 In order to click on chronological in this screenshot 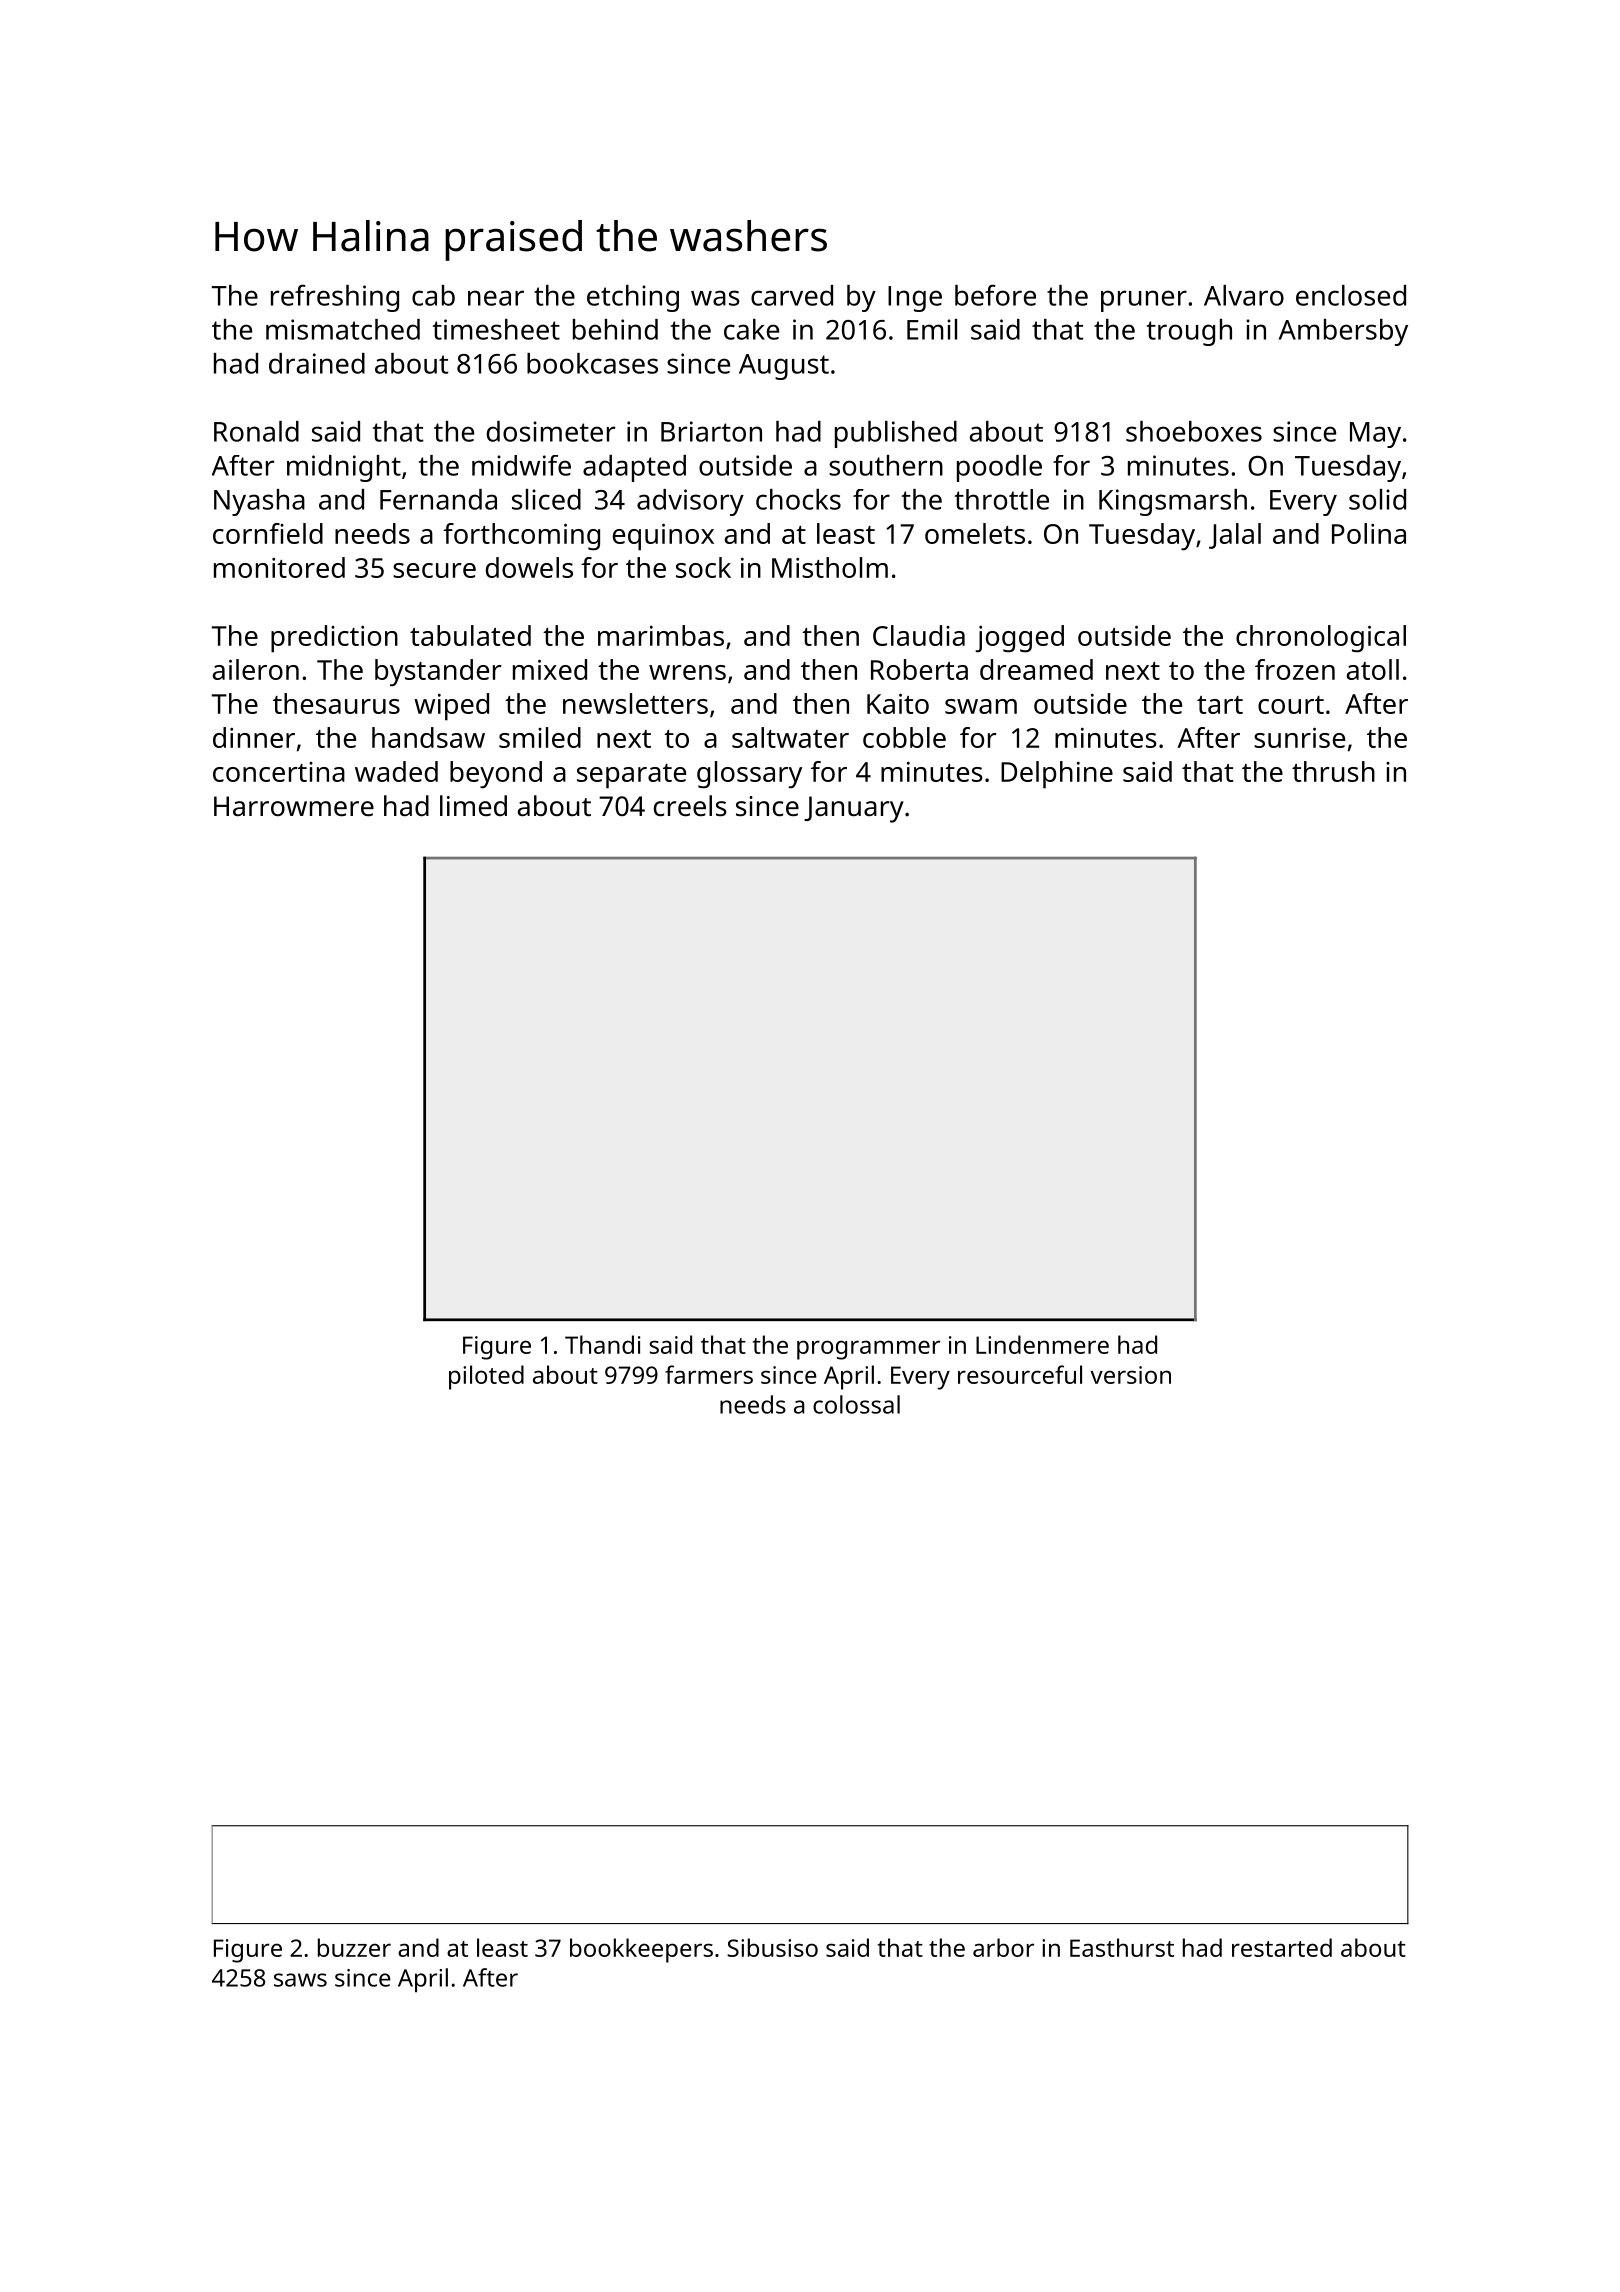, I will do `click(1321, 639)`.
